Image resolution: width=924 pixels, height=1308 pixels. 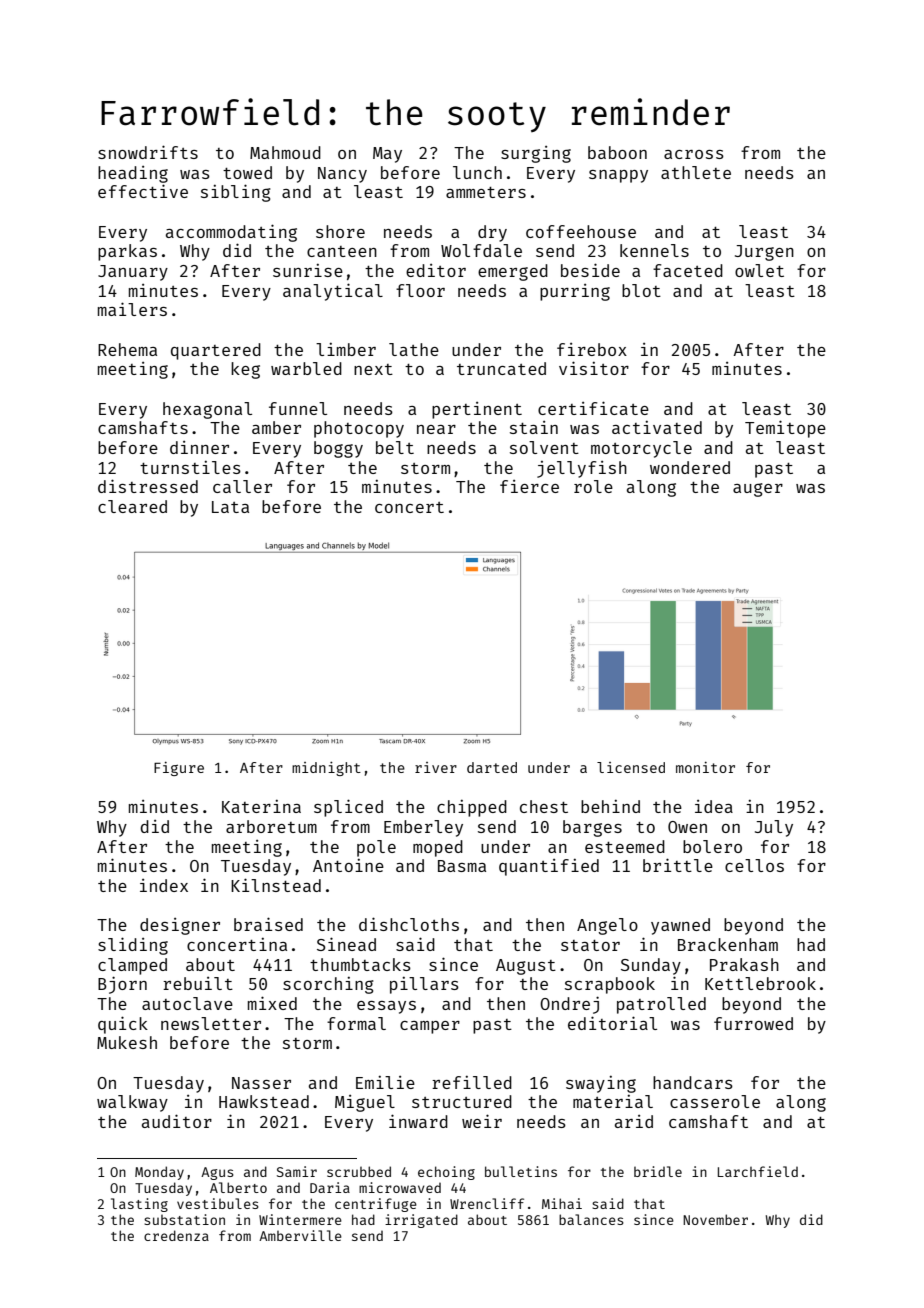 What do you see at coordinates (326, 768) in the image?
I see `midnight` at bounding box center [326, 768].
